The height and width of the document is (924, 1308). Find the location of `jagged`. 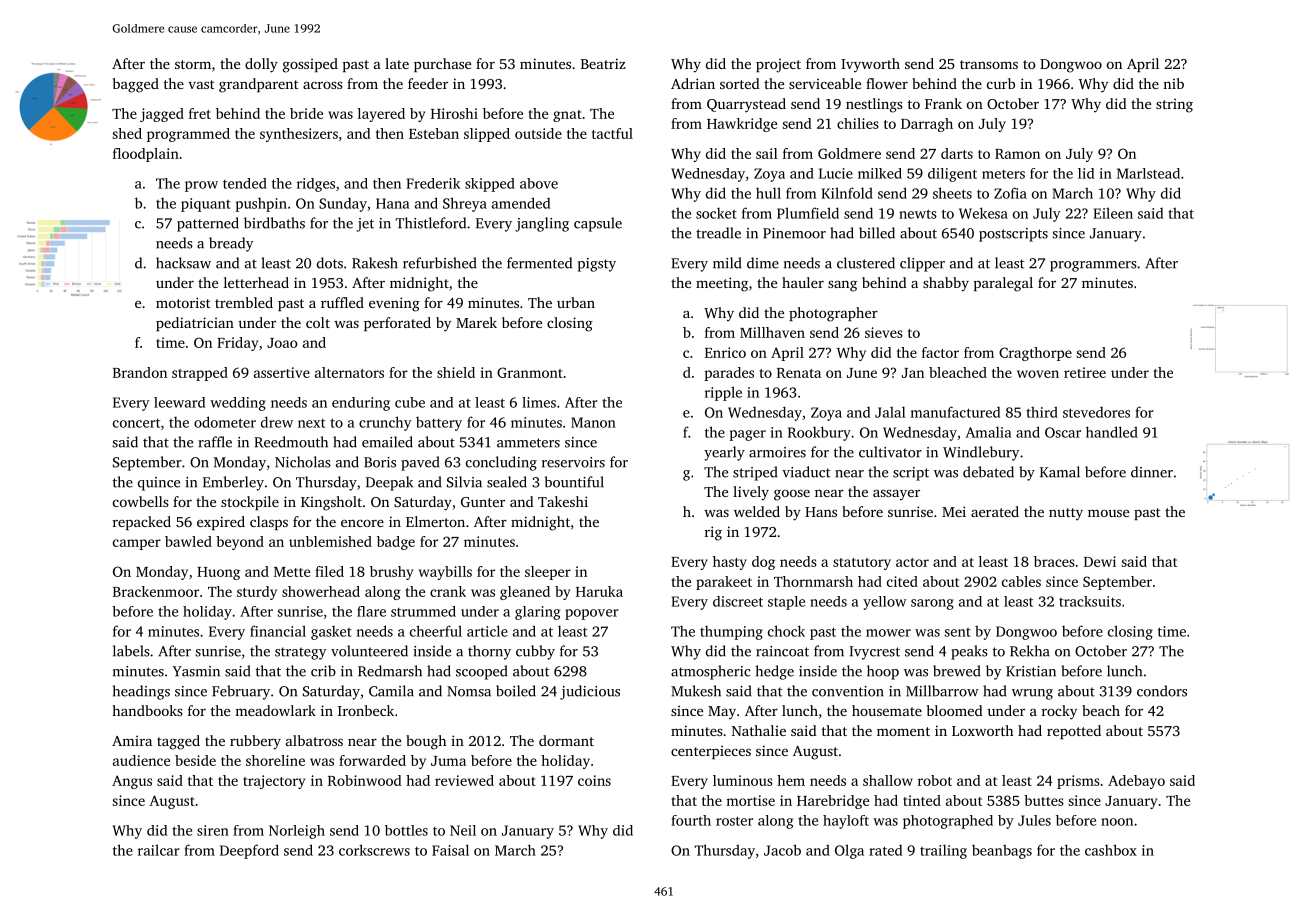

jagged is located at coordinates (162, 115).
